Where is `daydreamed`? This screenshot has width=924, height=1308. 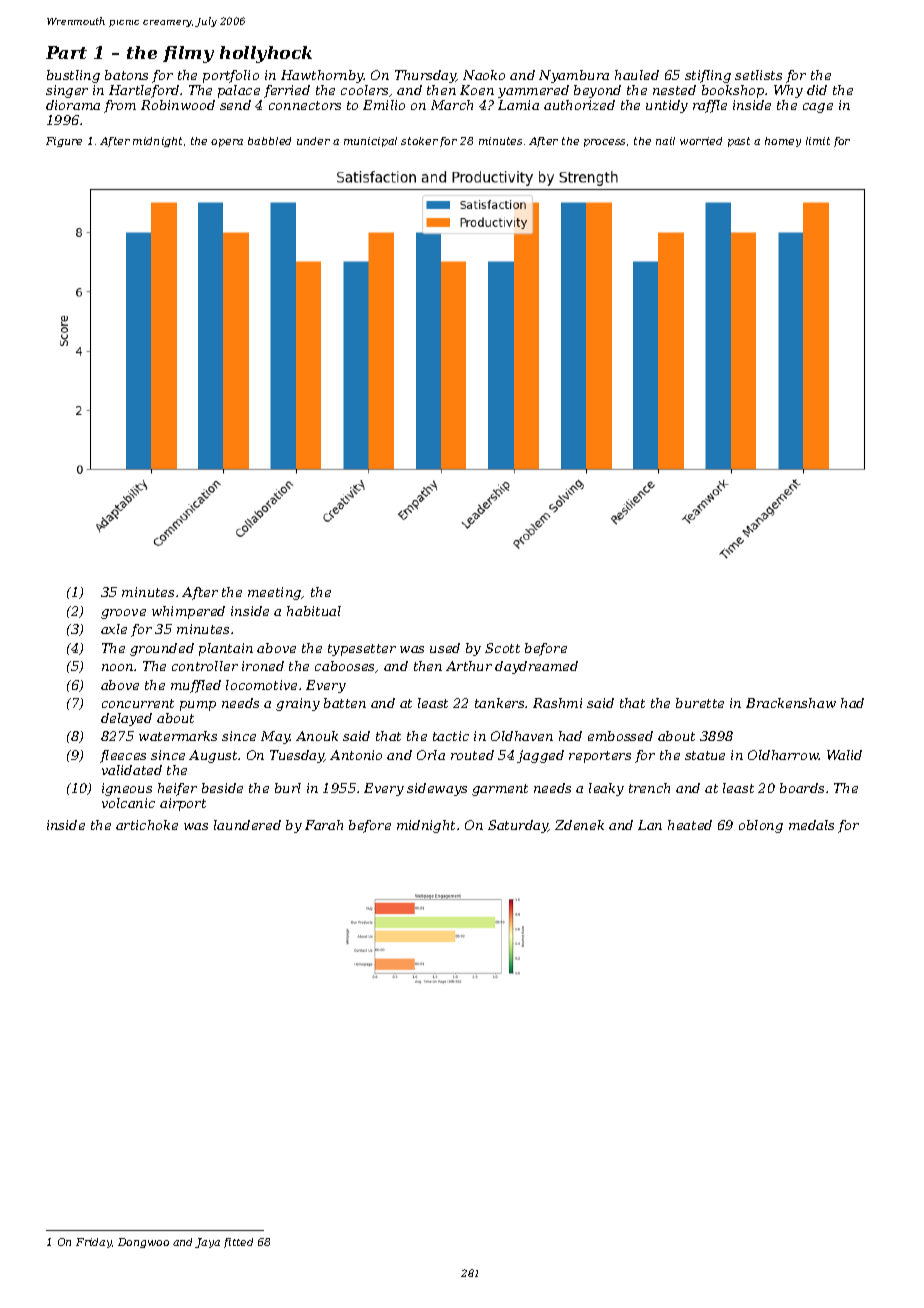 daydreamed is located at coordinates (536, 667).
